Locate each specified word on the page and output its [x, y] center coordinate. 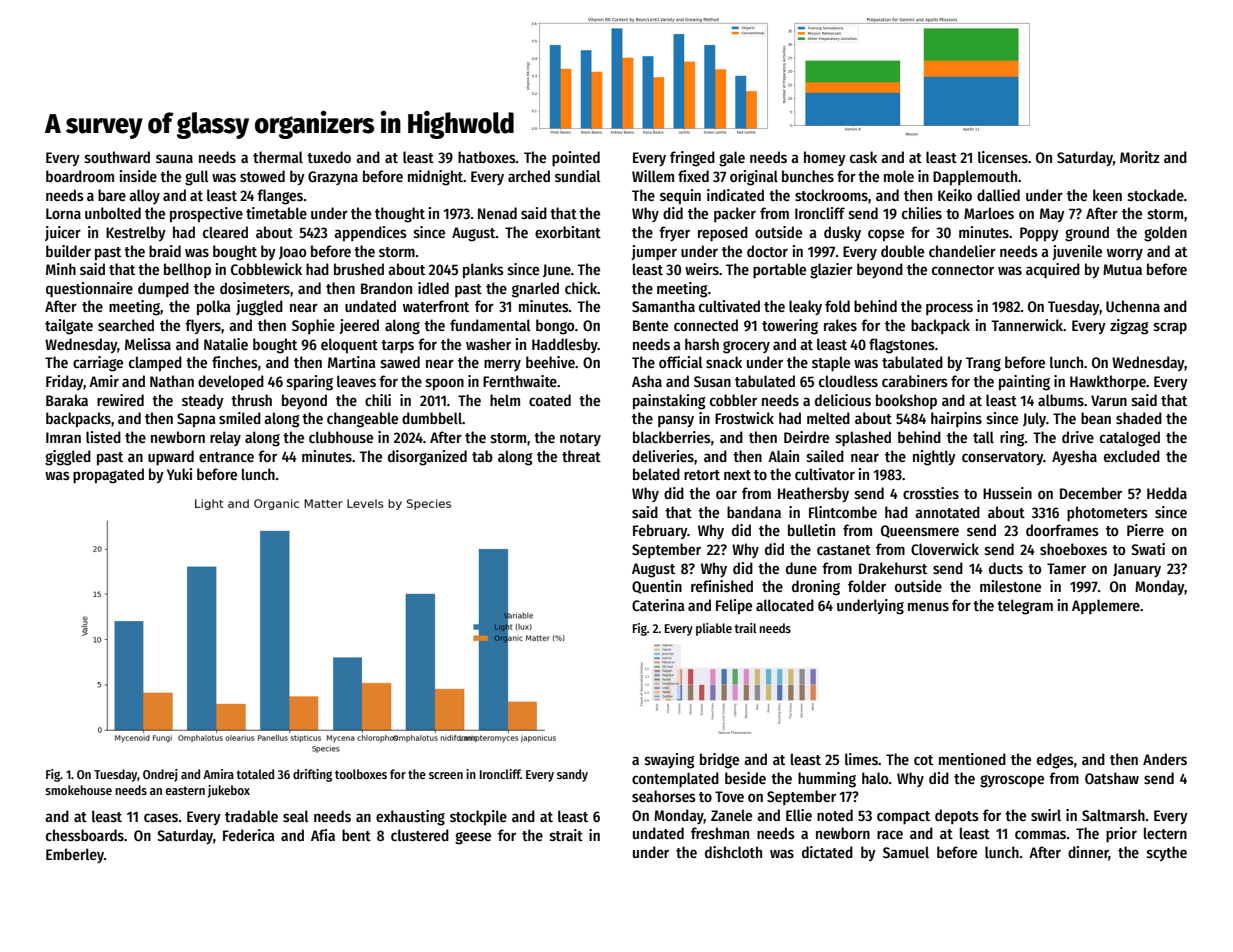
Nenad [497, 213]
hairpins [956, 419]
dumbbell [432, 418]
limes [861, 759]
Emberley [75, 855]
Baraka [67, 400]
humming [827, 780]
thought [400, 215]
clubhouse [341, 437]
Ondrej [160, 775]
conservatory [1002, 458]
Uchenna [1133, 306]
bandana [754, 512]
